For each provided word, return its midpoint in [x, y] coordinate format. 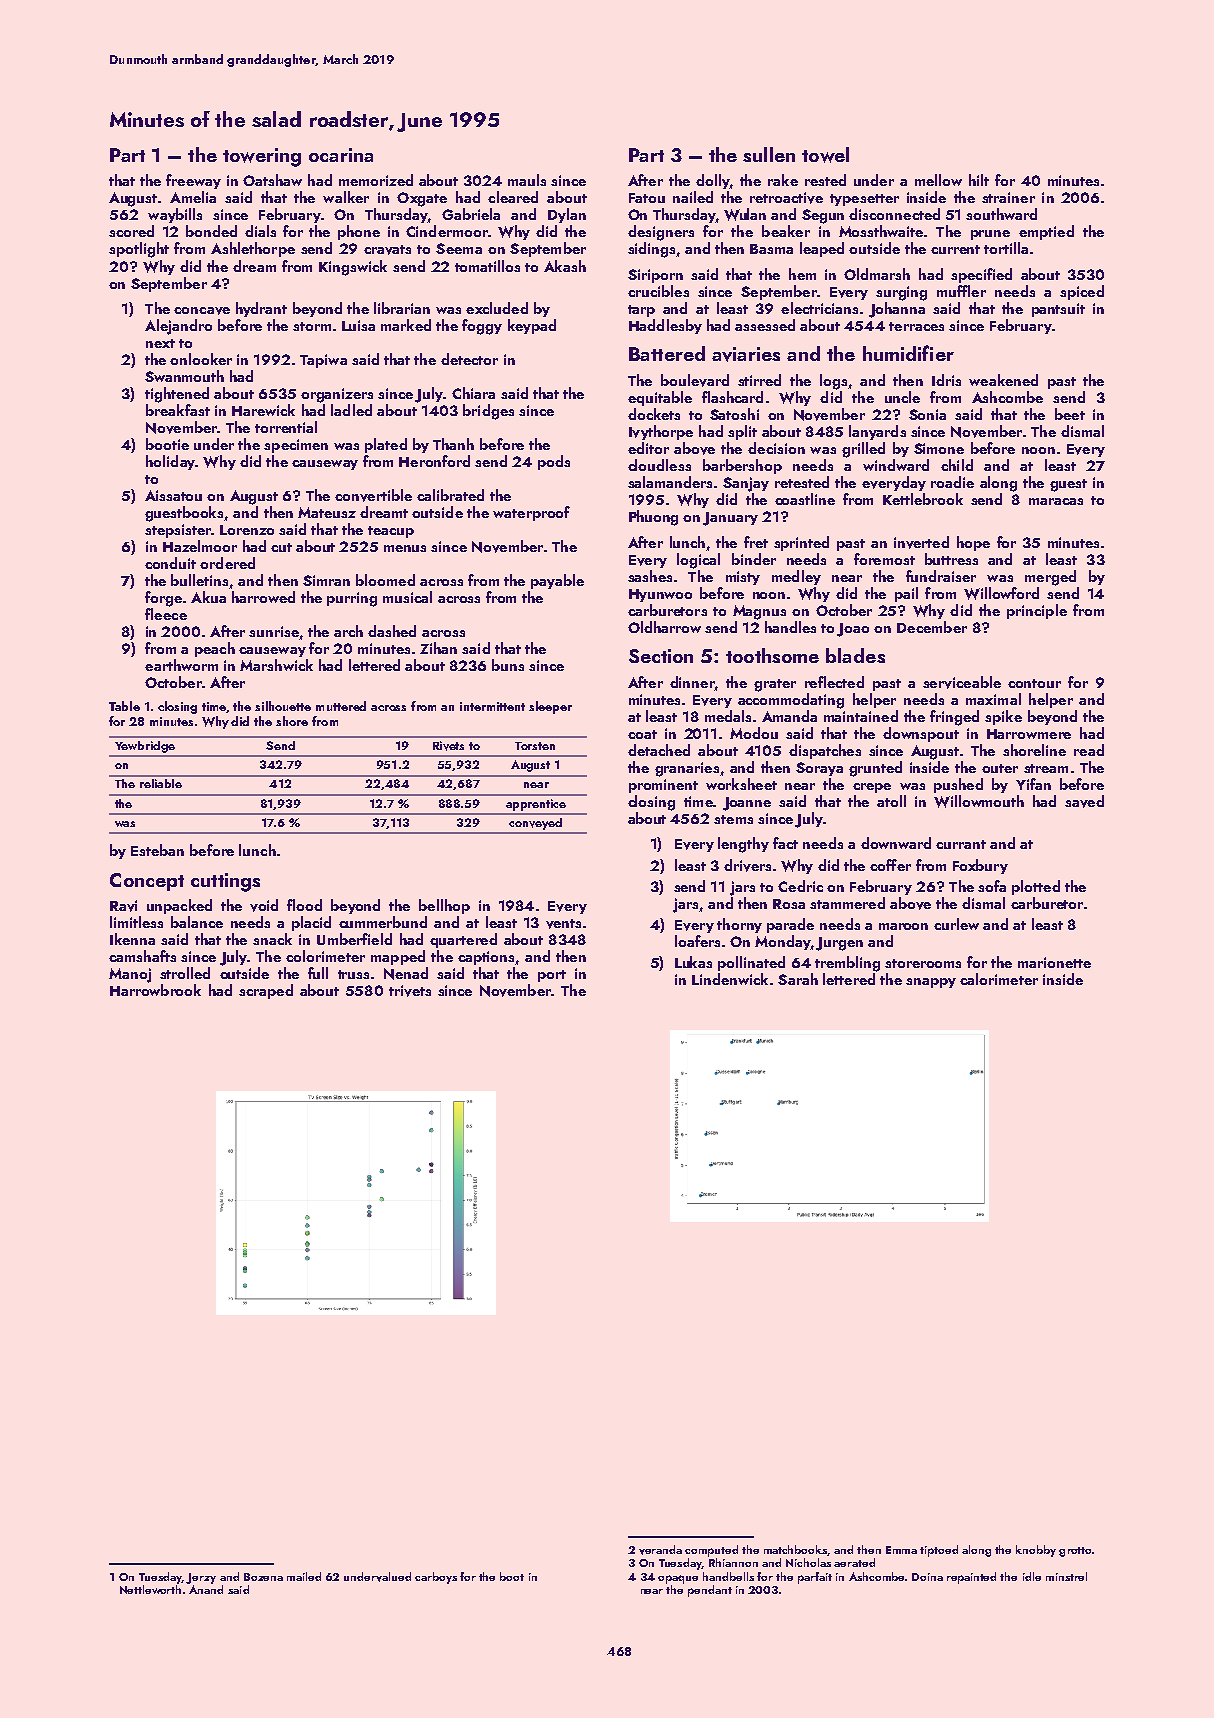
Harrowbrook [155, 990]
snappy [931, 983]
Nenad [406, 973]
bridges [488, 412]
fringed [954, 718]
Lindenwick [730, 979]
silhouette [283, 706]
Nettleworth [150, 1589]
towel [825, 155]
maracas [1056, 501]
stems [733, 819]
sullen [769, 154]
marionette [1054, 962]
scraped [266, 991]
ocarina [341, 155]
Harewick [263, 410]
